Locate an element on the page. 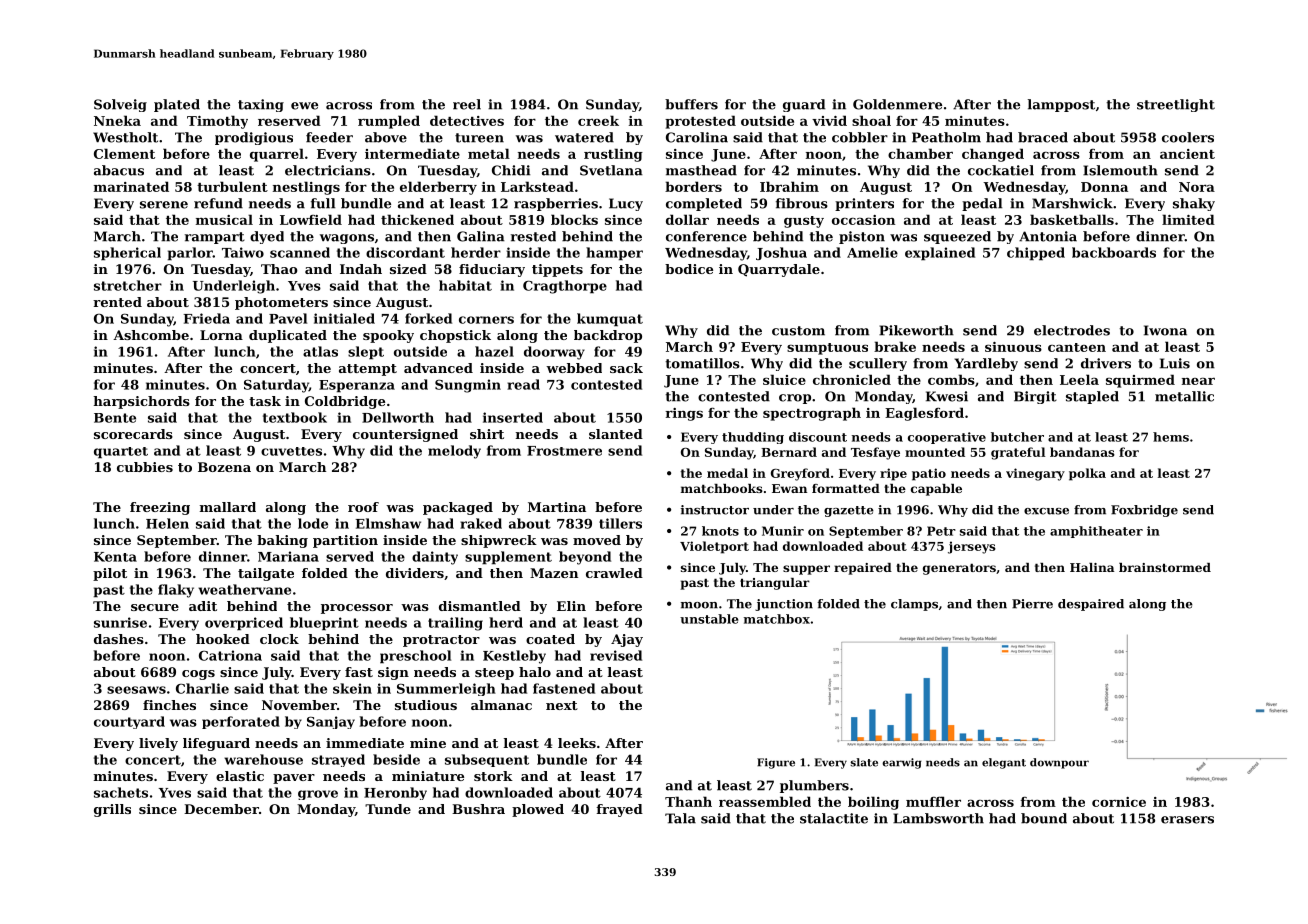 The height and width of the page is (924, 1308). nestlings is located at coordinates (306, 188).
